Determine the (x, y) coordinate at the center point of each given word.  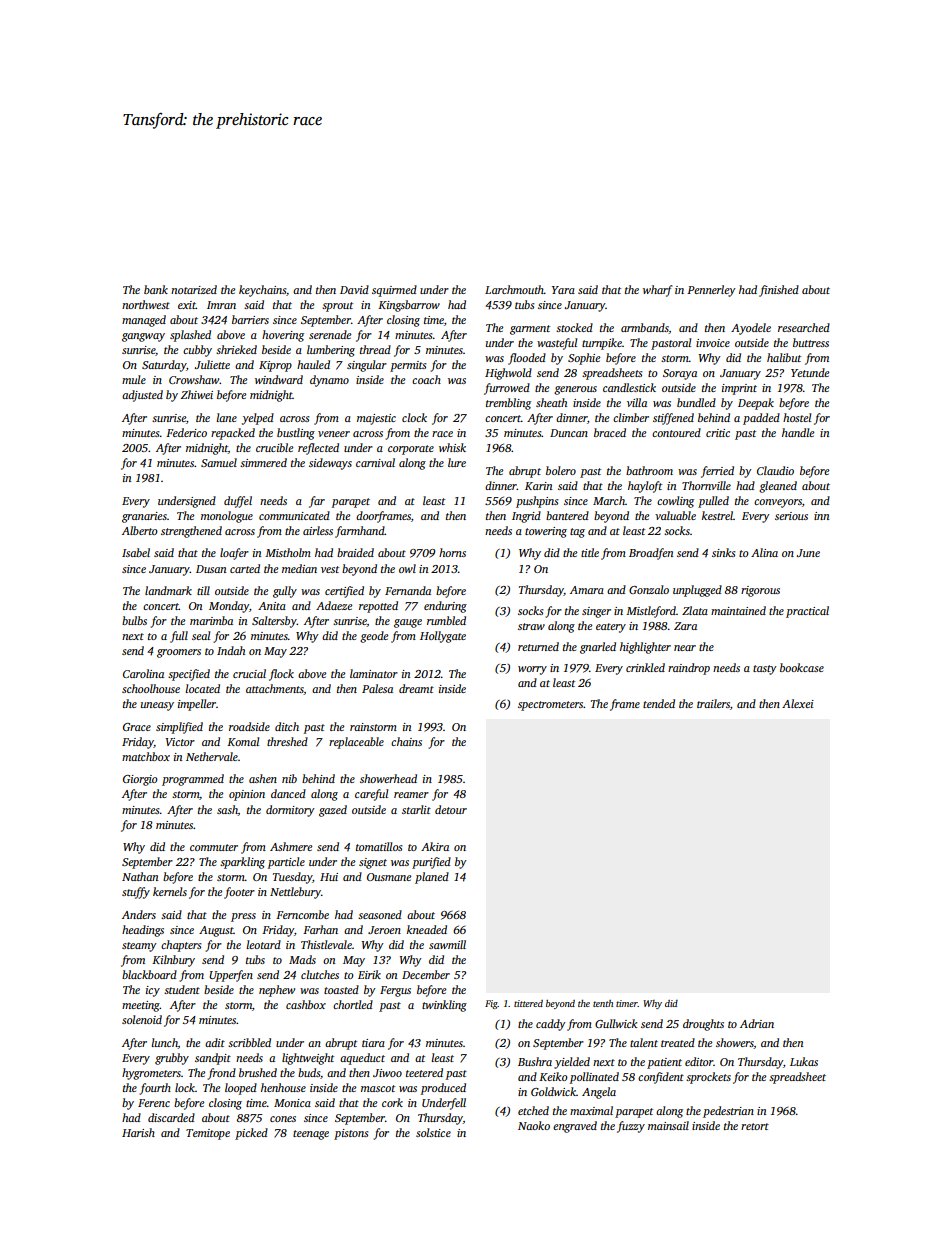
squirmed (394, 291)
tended (659, 703)
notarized (194, 289)
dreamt (416, 688)
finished (779, 291)
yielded (572, 1063)
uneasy (157, 706)
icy (153, 991)
